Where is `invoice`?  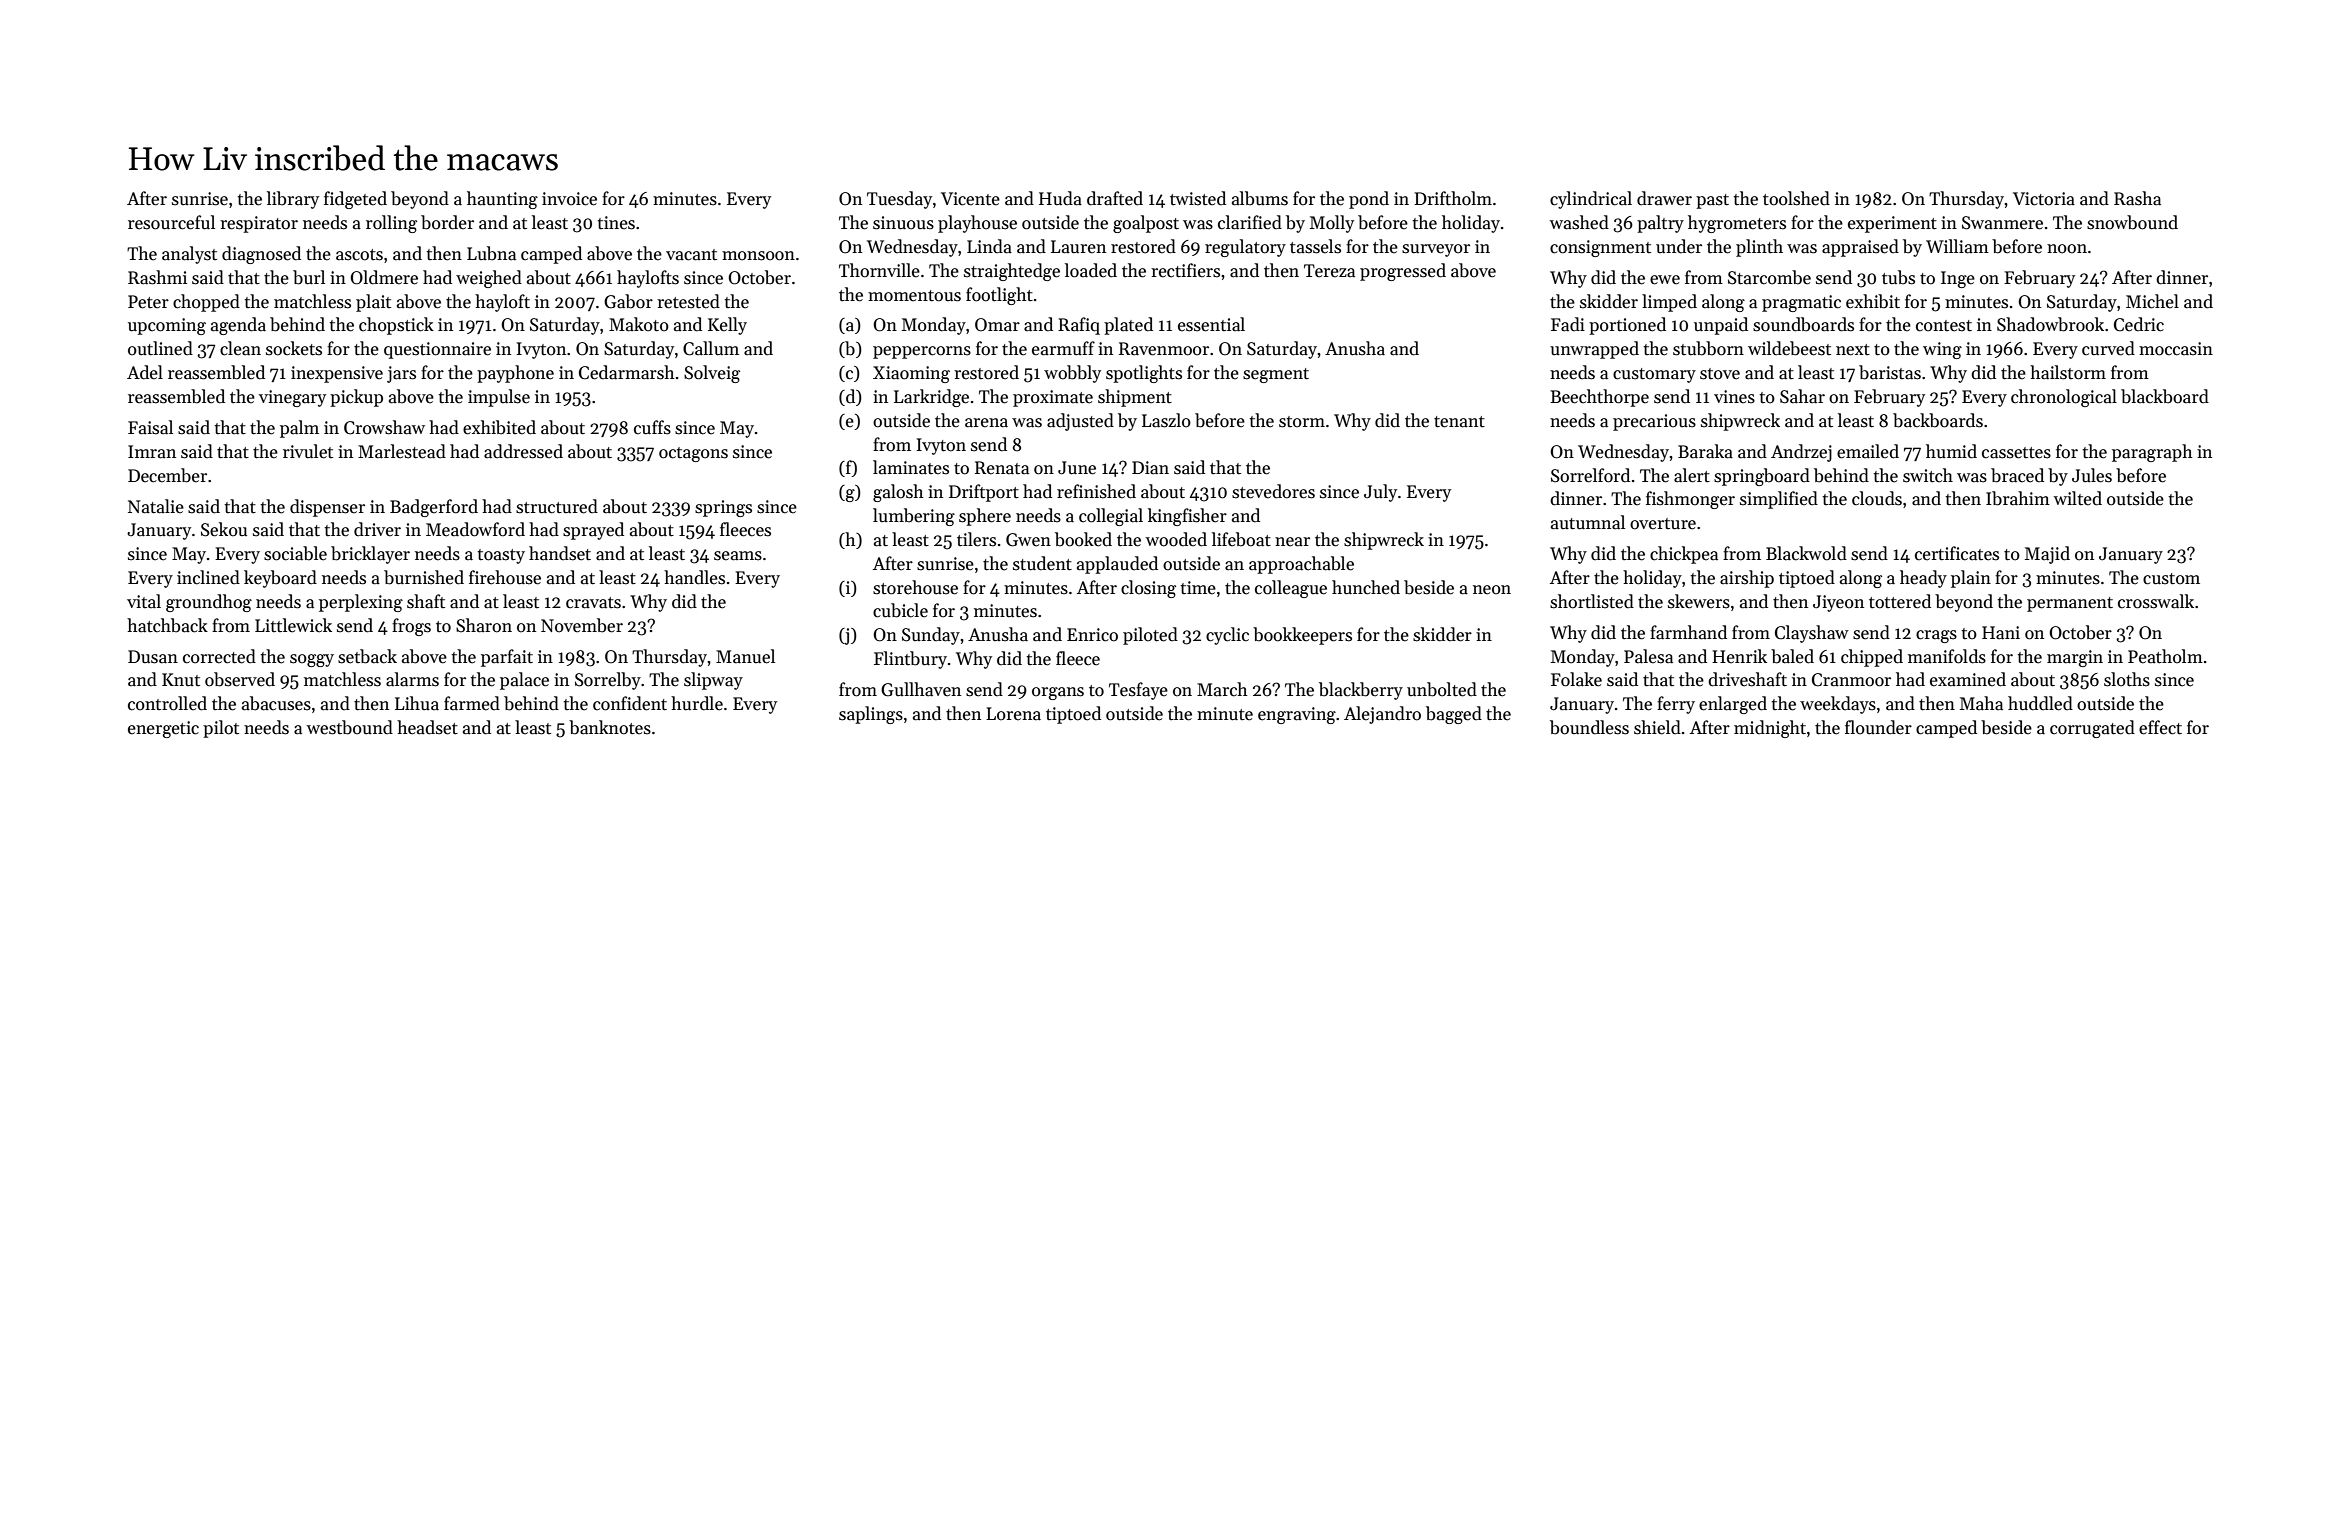
invoice is located at coordinates (569, 199).
